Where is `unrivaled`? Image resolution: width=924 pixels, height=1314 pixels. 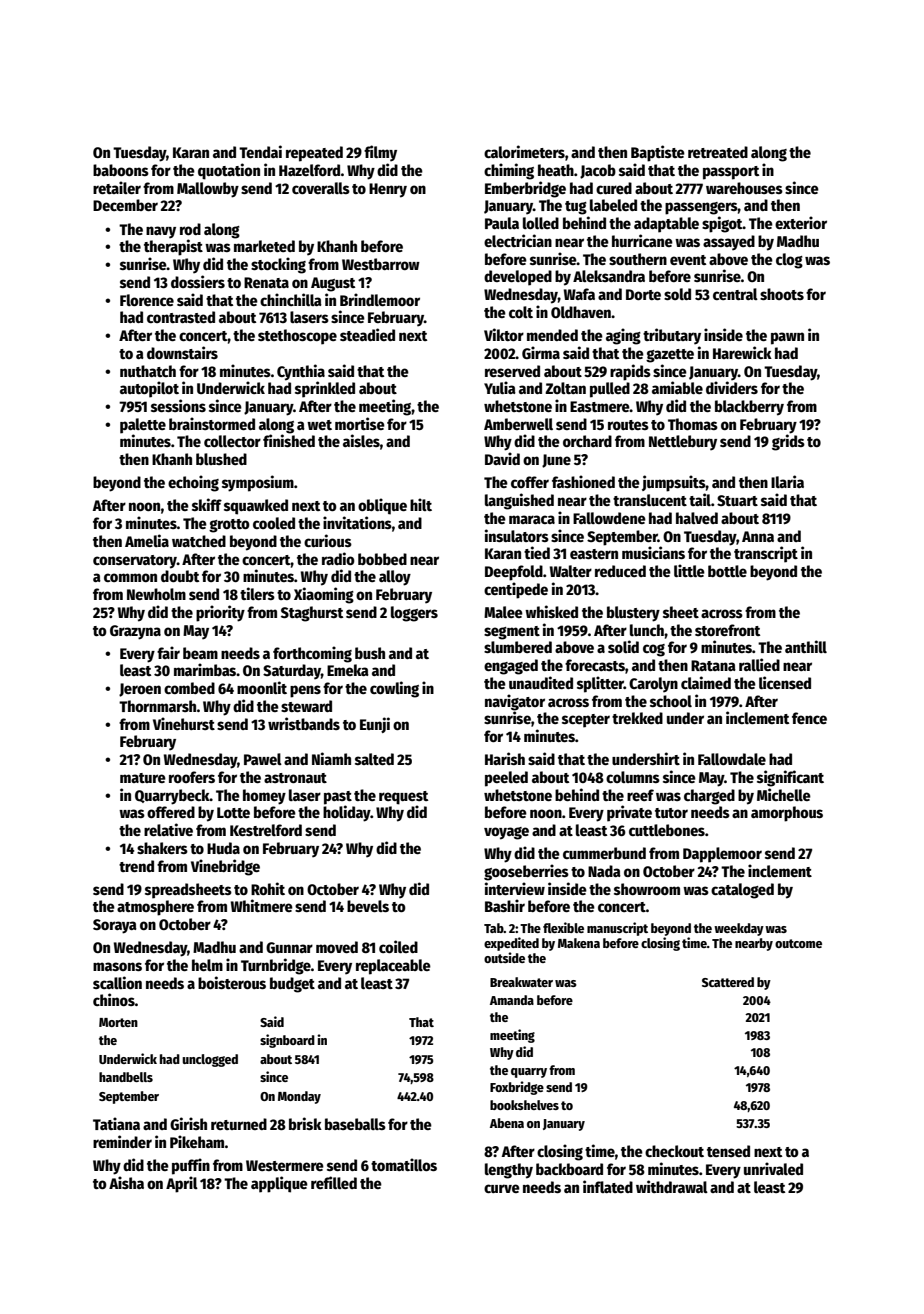
unrivaled is located at coordinates (773, 1168).
